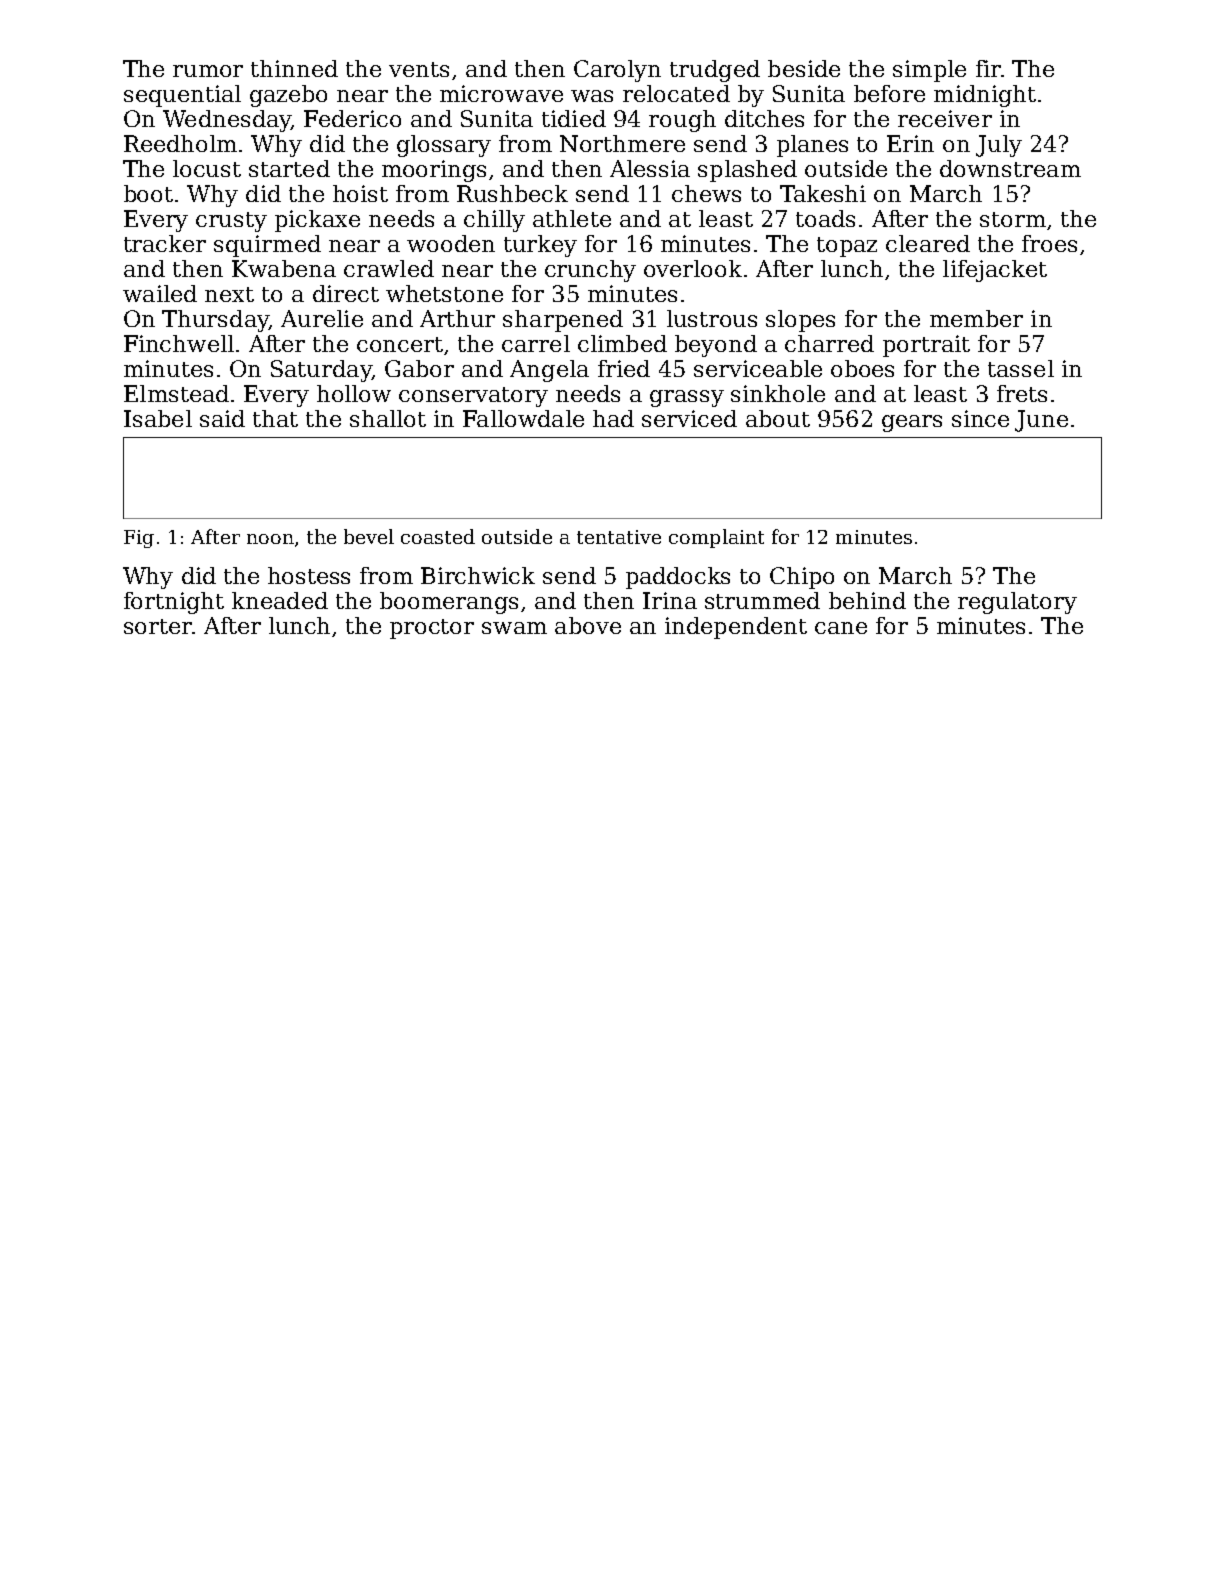 Image resolution: width=1225 pixels, height=1586 pixels. What do you see at coordinates (929, 71) in the screenshot?
I see `simple` at bounding box center [929, 71].
